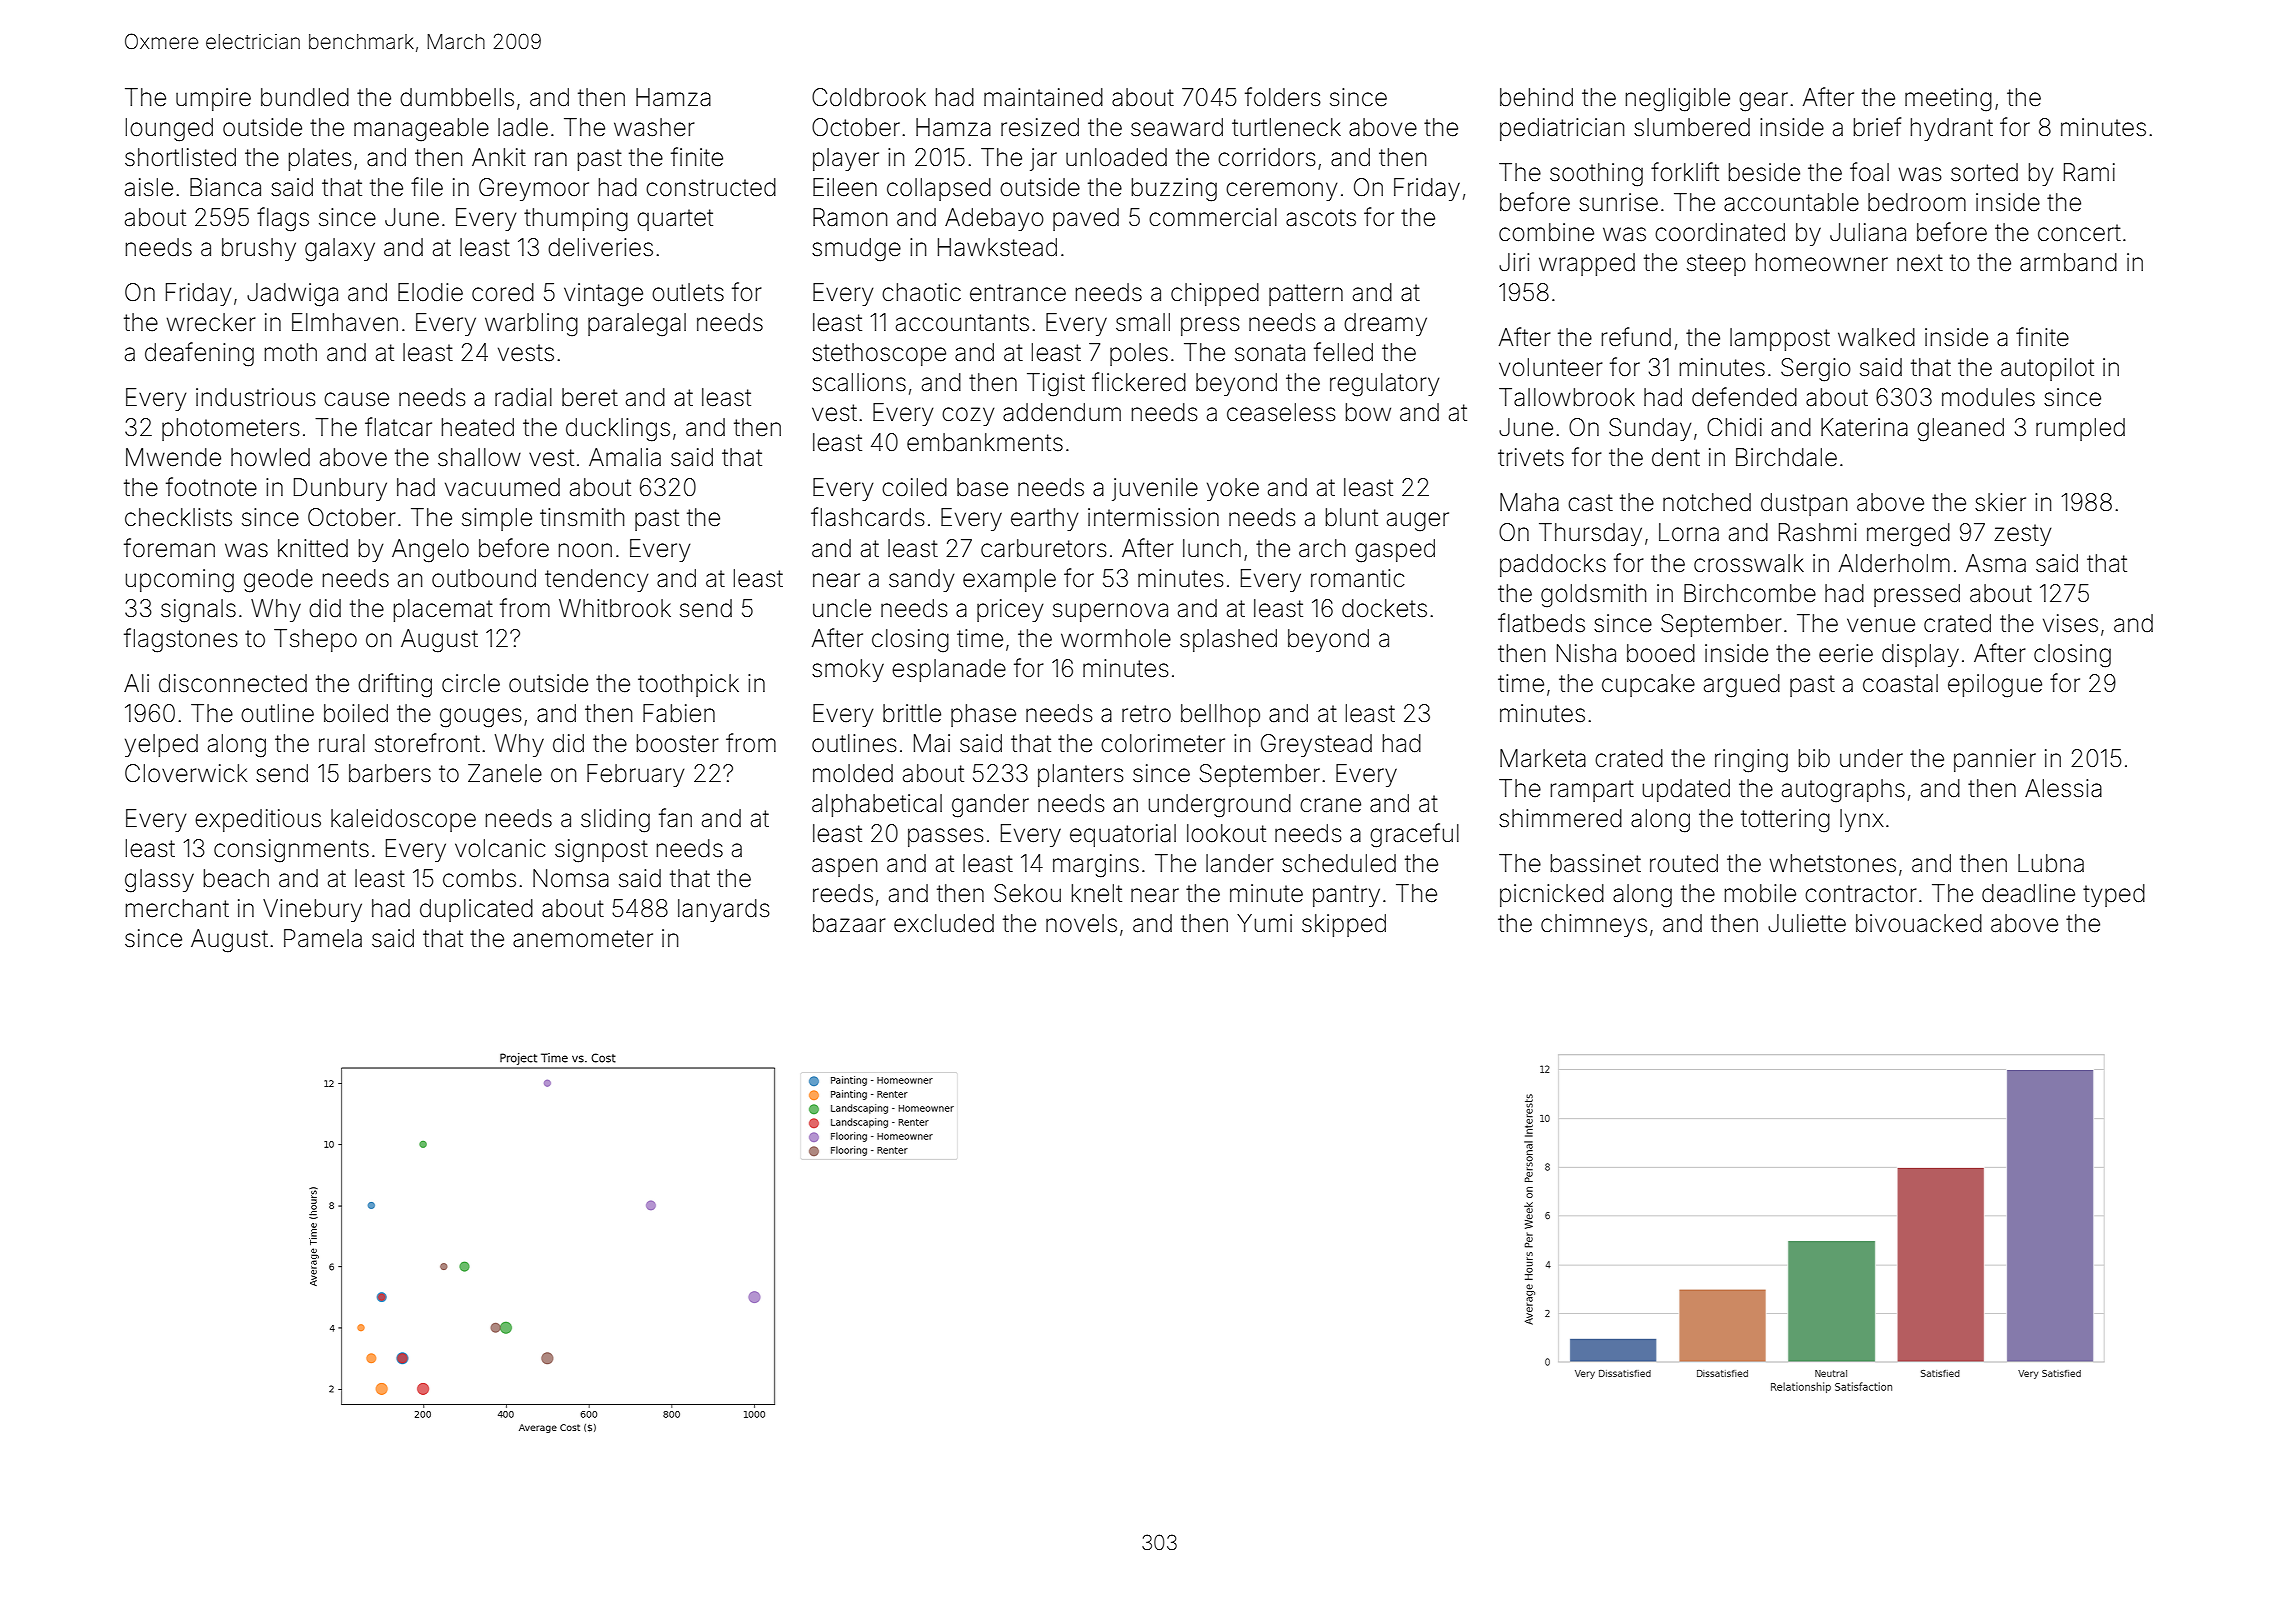  What do you see at coordinates (1678, 100) in the screenshot?
I see `negligible` at bounding box center [1678, 100].
